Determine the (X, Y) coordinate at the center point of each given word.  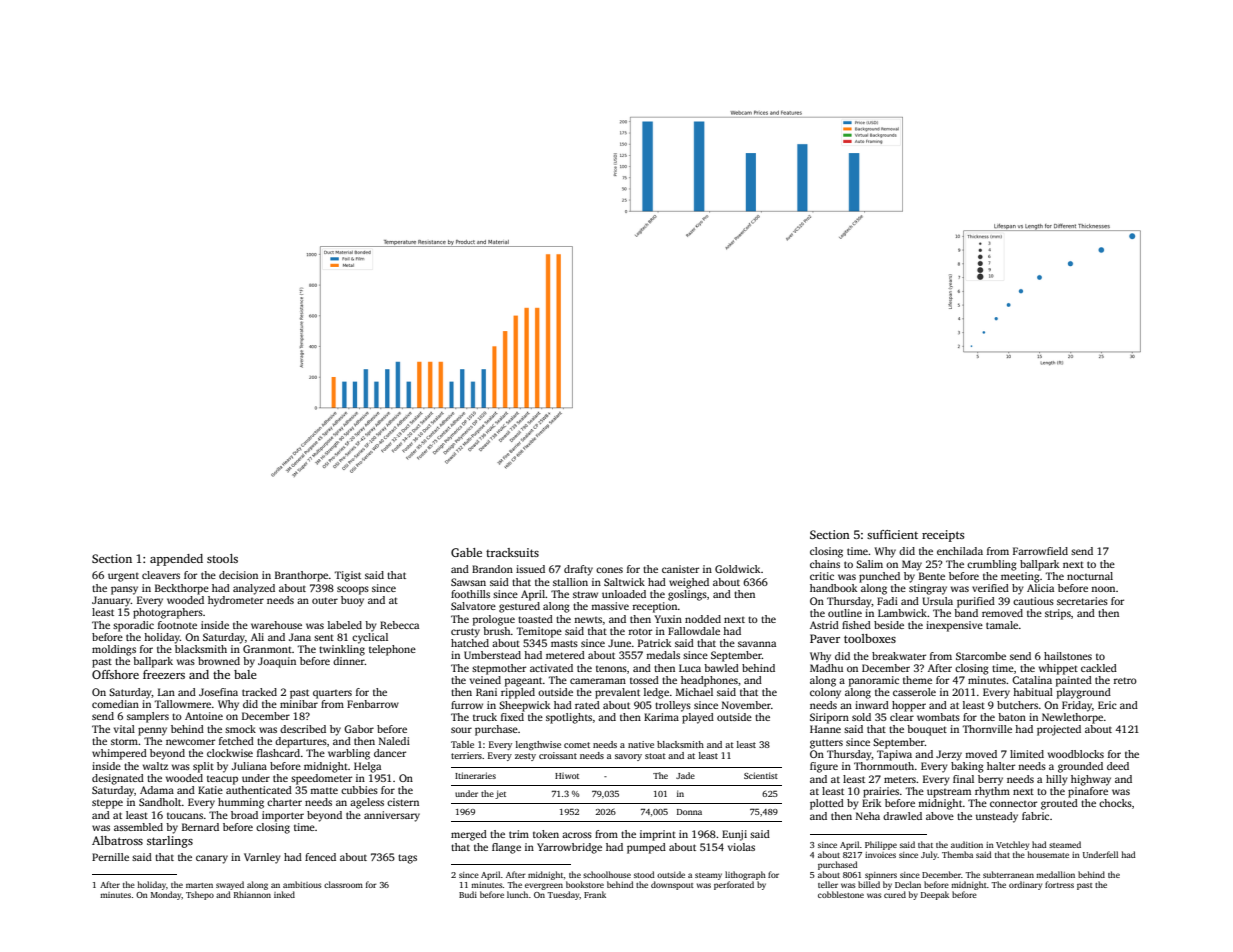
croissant (558, 755)
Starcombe (981, 656)
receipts (943, 536)
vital (124, 729)
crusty (465, 633)
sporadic (133, 626)
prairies (881, 792)
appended (176, 560)
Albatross (117, 840)
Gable (466, 552)
